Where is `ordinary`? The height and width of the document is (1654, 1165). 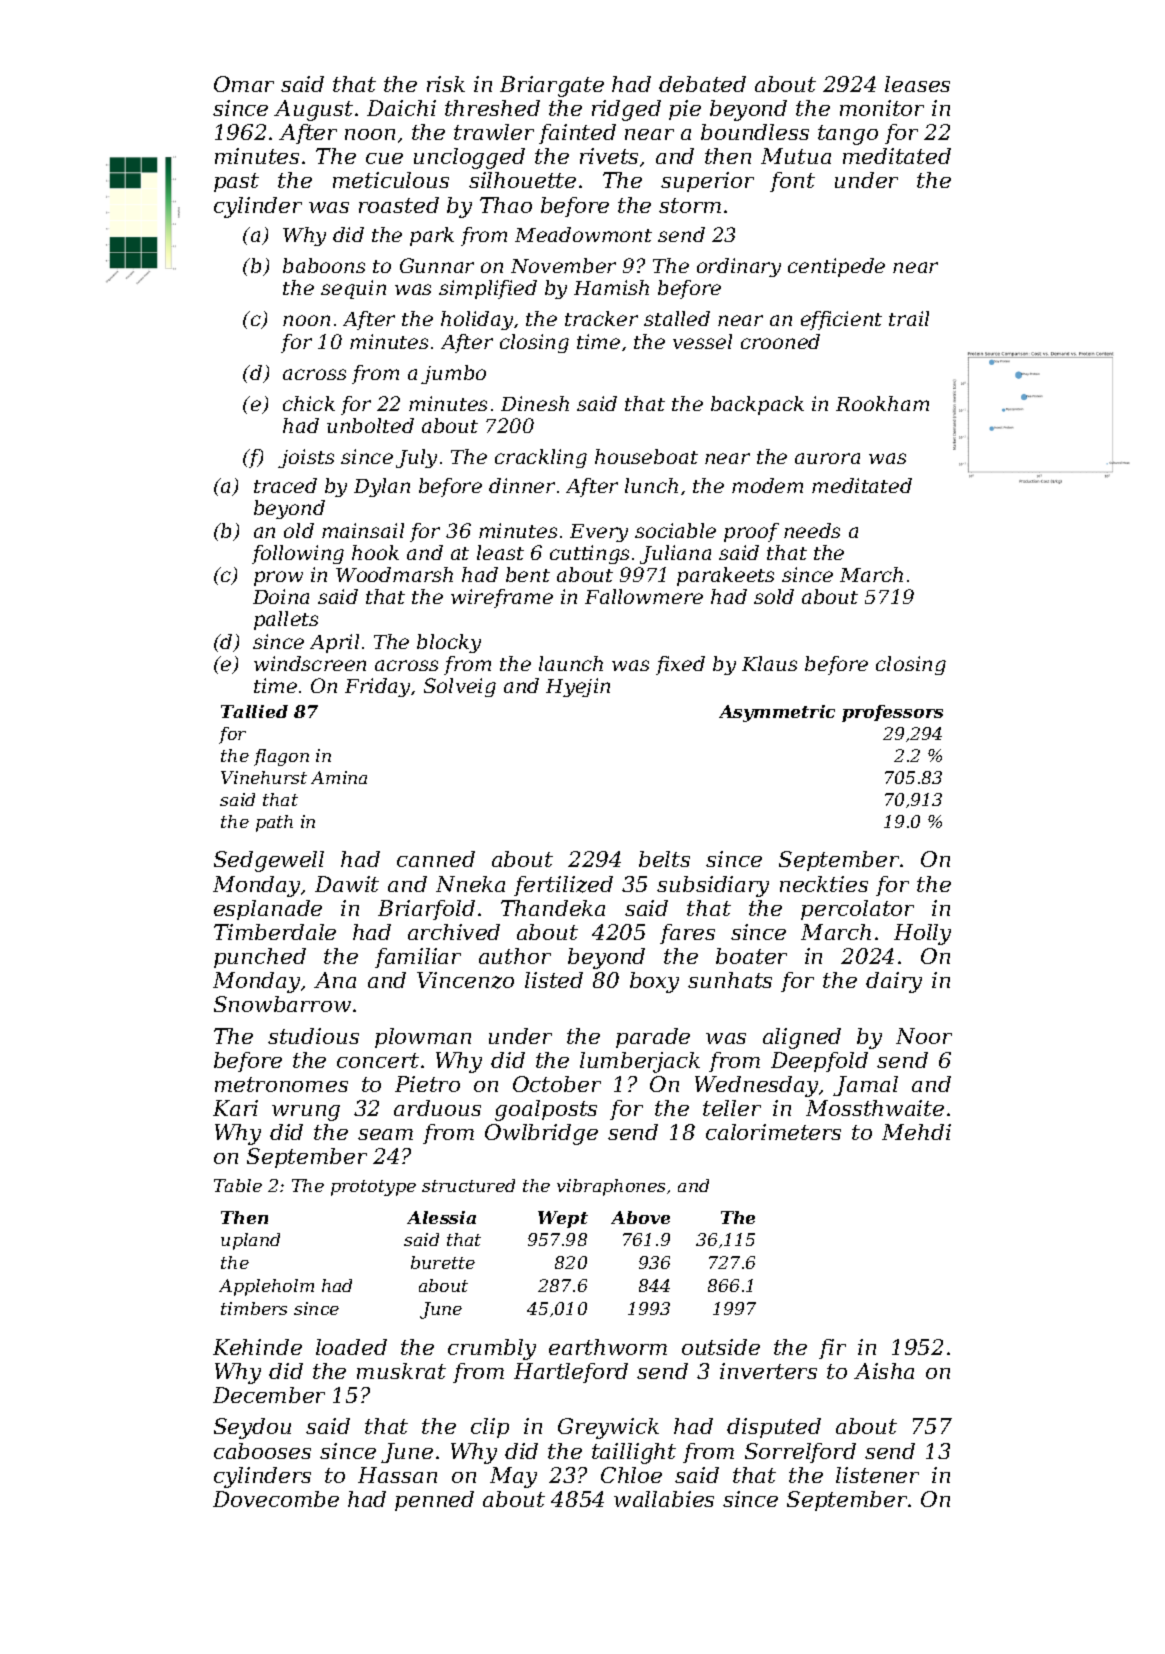
ordinary is located at coordinates (739, 267).
